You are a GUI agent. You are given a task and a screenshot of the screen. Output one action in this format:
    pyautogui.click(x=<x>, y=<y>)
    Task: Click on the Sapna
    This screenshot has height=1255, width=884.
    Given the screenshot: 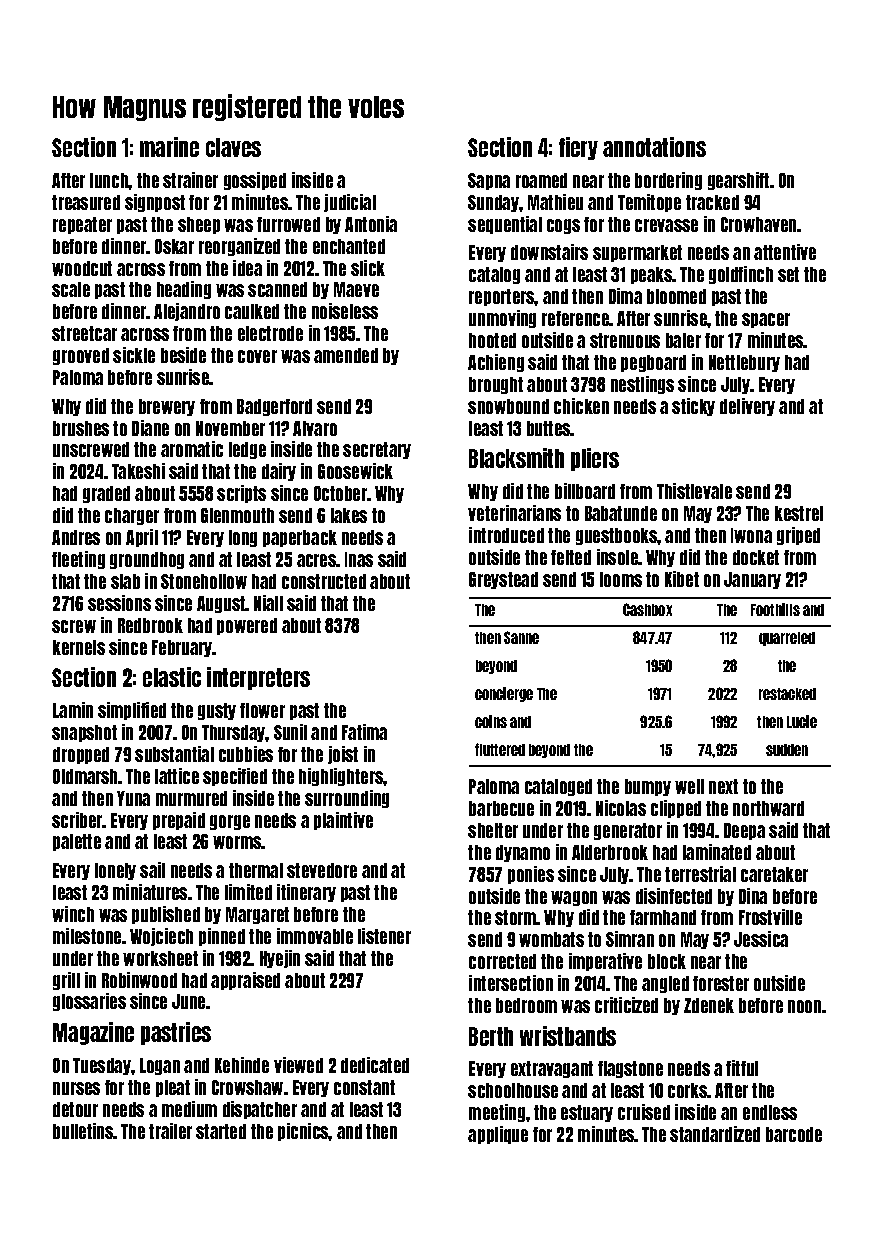 What is the action you would take?
    pyautogui.click(x=489, y=181)
